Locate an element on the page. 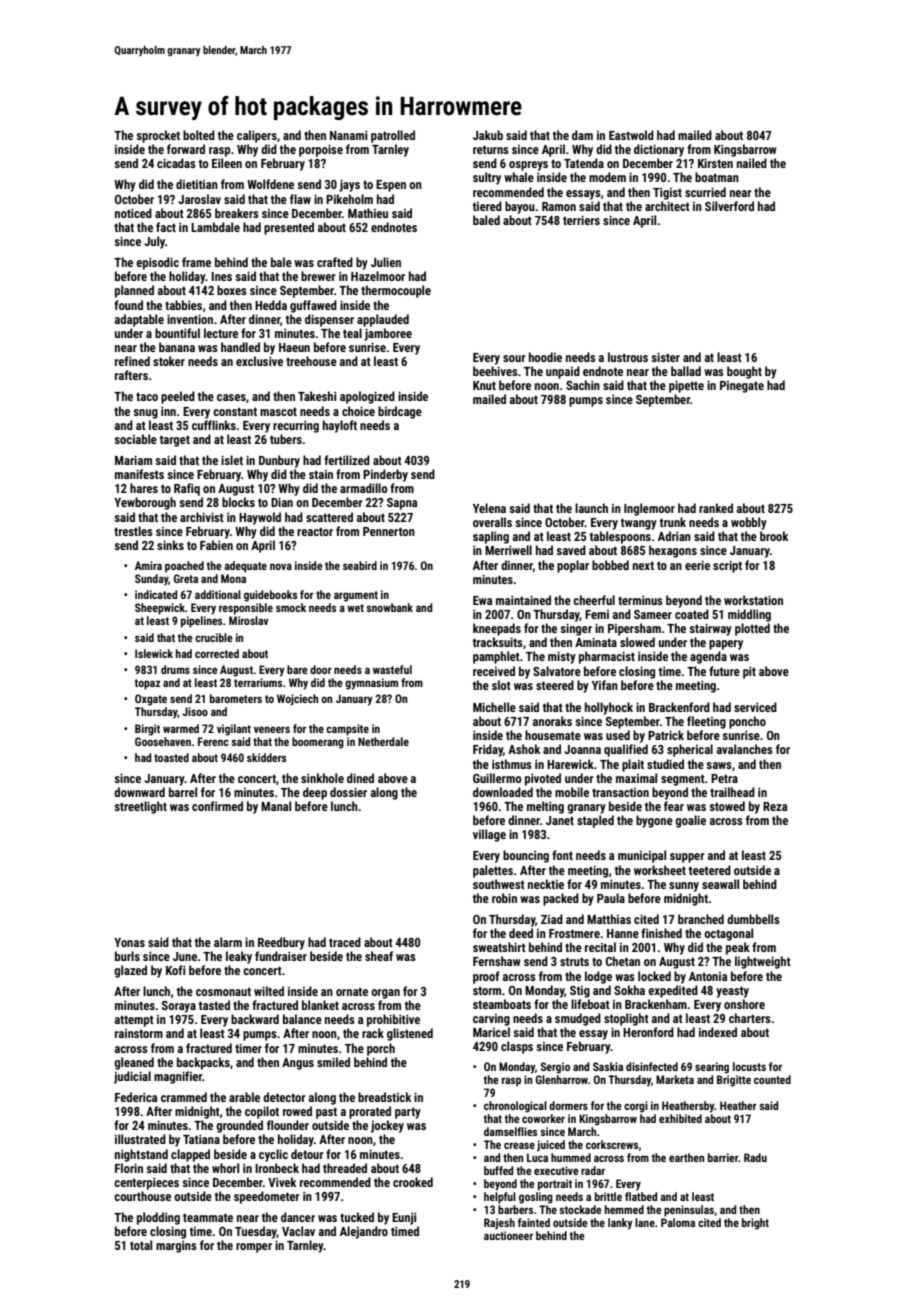 This page has height=1316, width=908. alarm is located at coordinates (228, 942).
